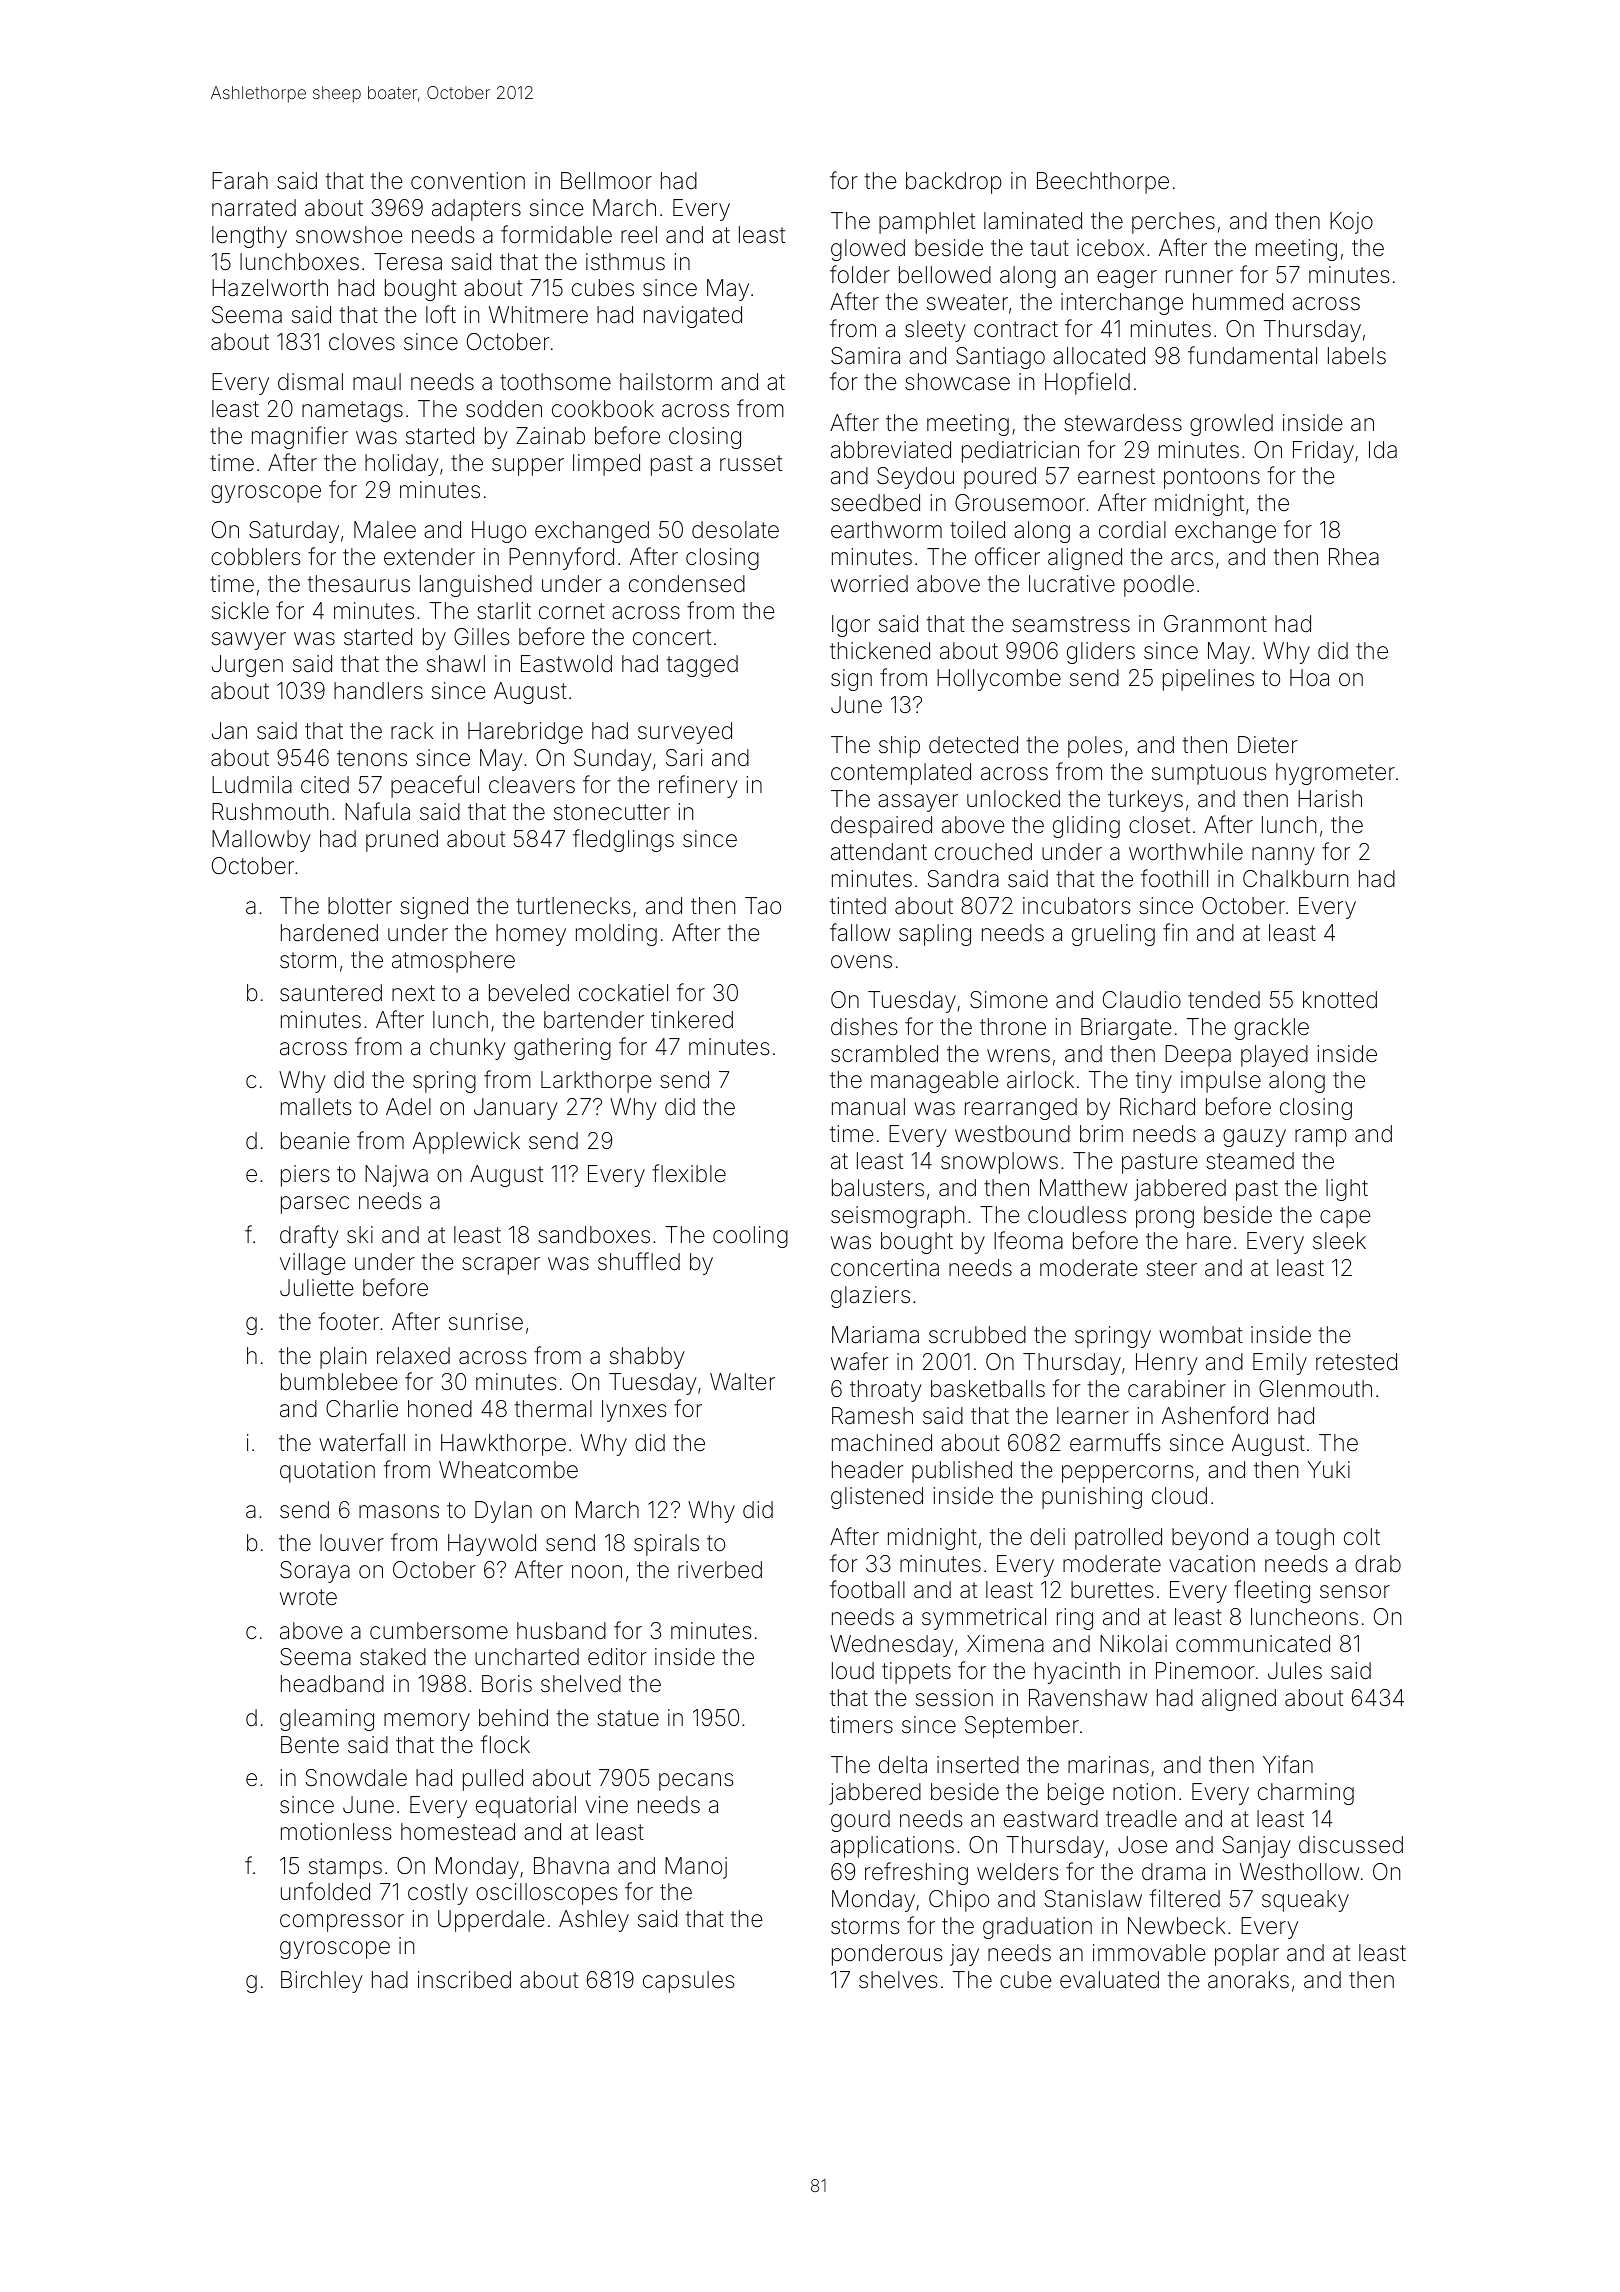 The width and height of the screenshot is (1620, 2292). What do you see at coordinates (685, 733) in the screenshot?
I see `surveyed` at bounding box center [685, 733].
